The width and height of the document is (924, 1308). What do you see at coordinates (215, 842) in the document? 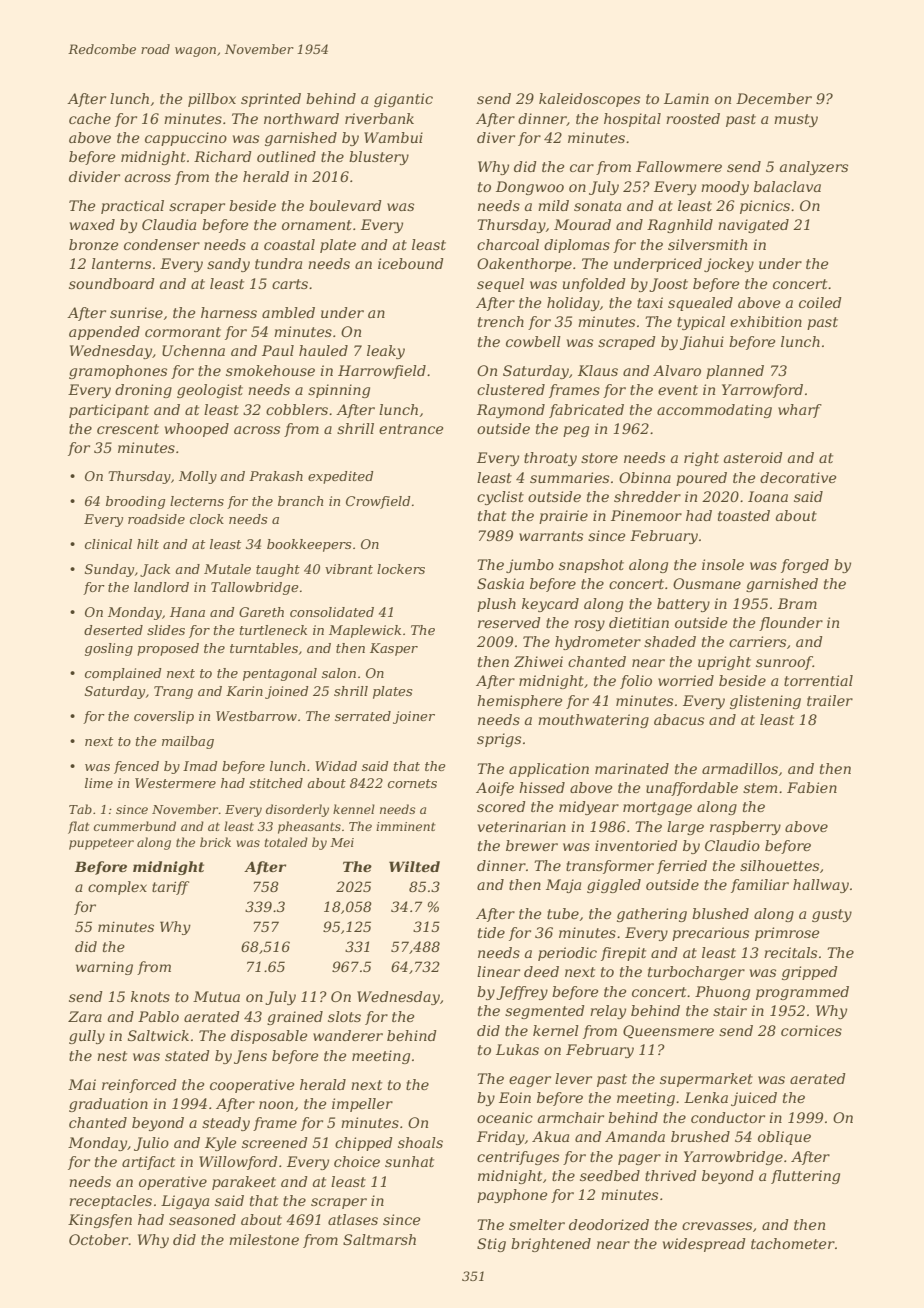
I see `brick` at bounding box center [215, 842].
